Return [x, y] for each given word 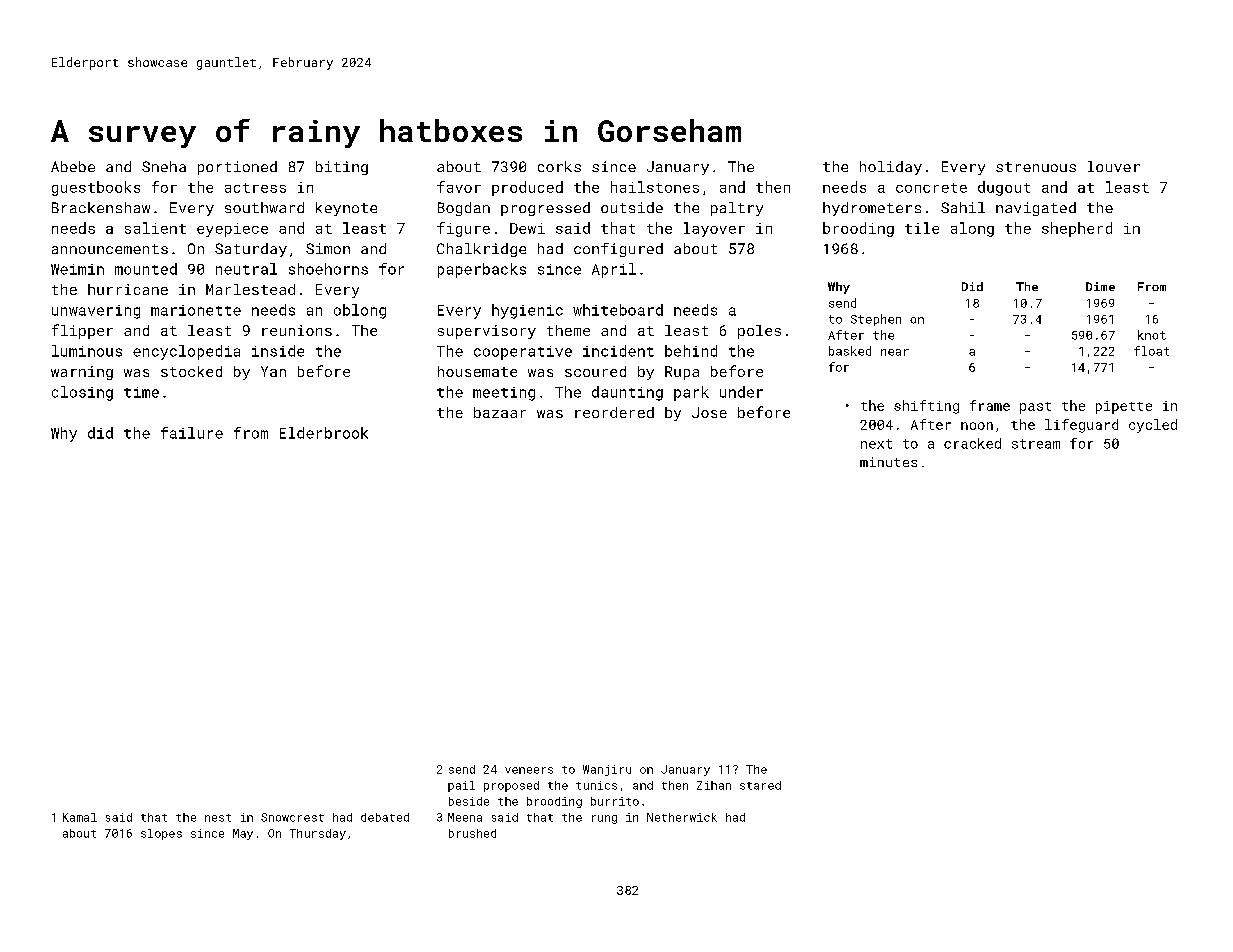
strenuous [1036, 167]
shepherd [1077, 229]
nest [218, 818]
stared [760, 785]
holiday [891, 168]
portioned [237, 168]
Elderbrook [324, 433]
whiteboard [618, 310]
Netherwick [682, 817]
